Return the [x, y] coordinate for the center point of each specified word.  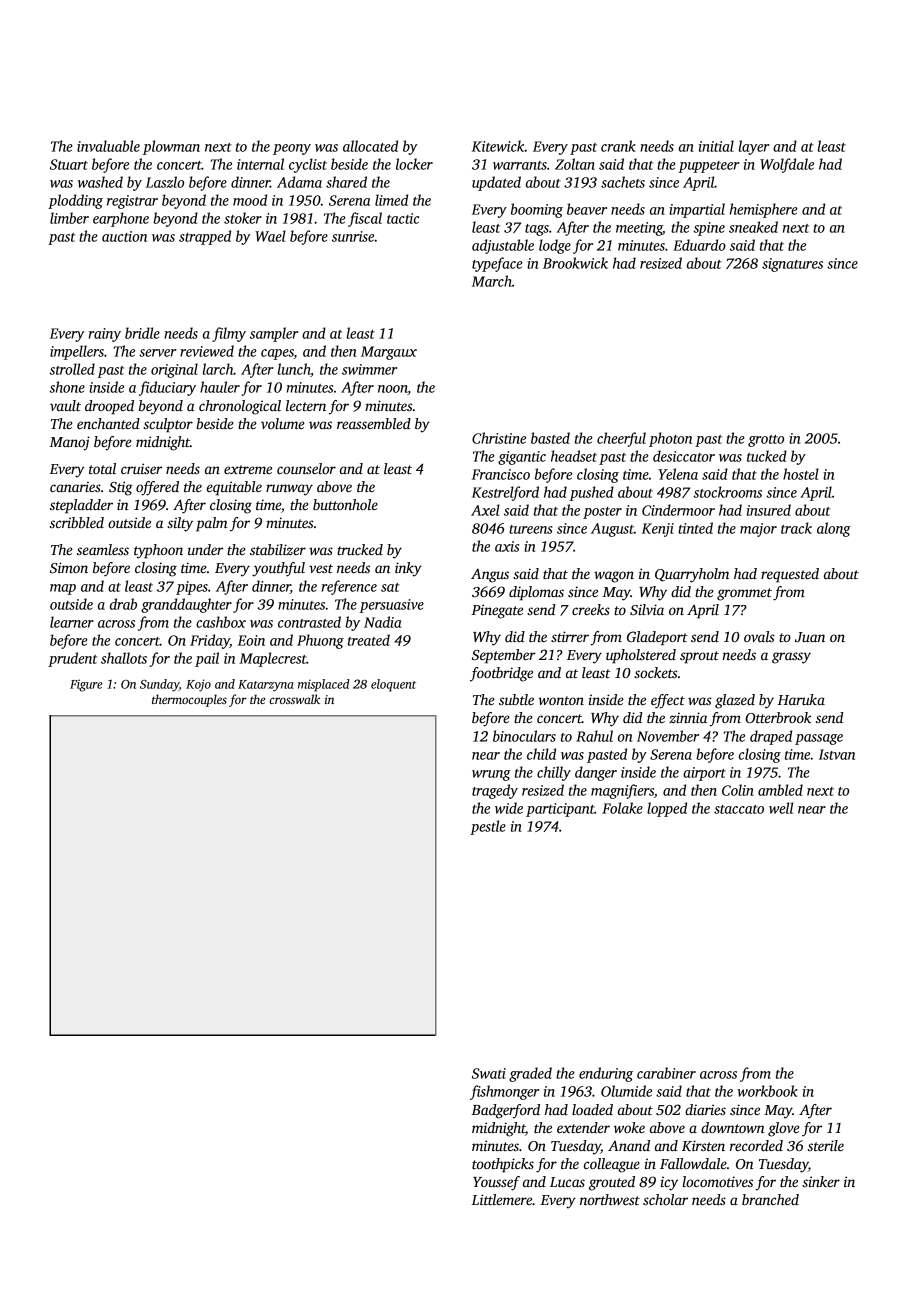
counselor [306, 468]
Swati [489, 1073]
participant [560, 810]
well [781, 808]
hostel [801, 474]
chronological [240, 407]
